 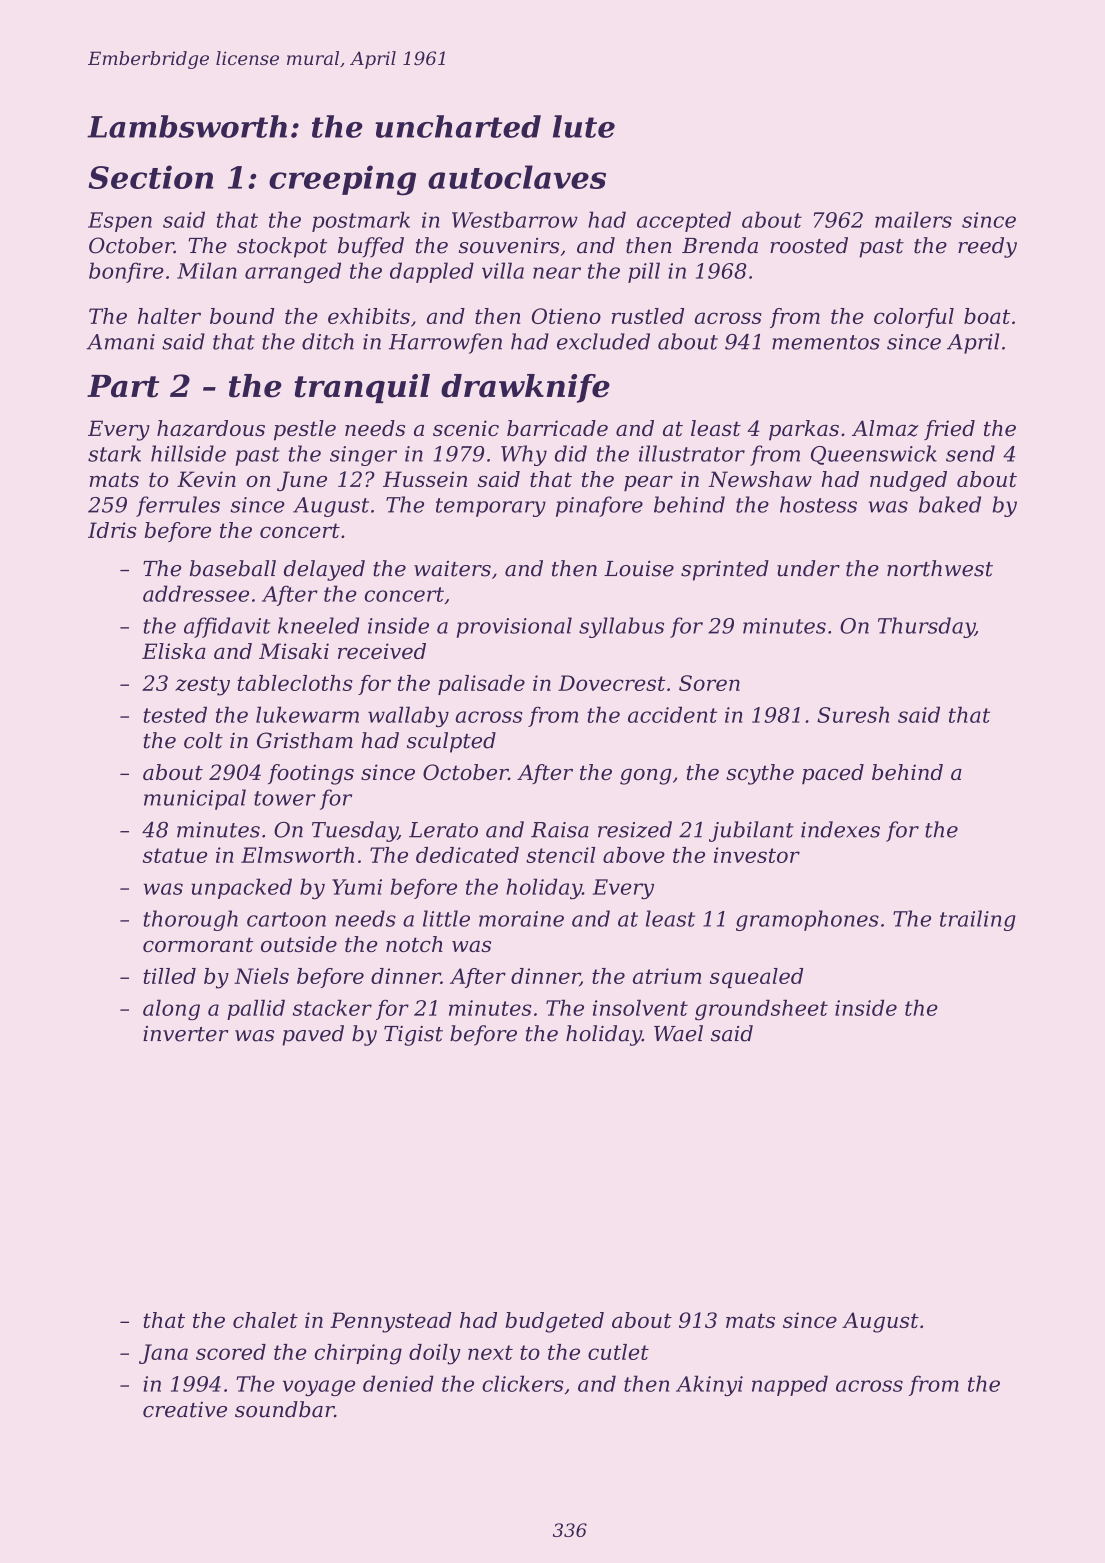 What do you see at coordinates (169, 316) in the page?
I see `halter` at bounding box center [169, 316].
